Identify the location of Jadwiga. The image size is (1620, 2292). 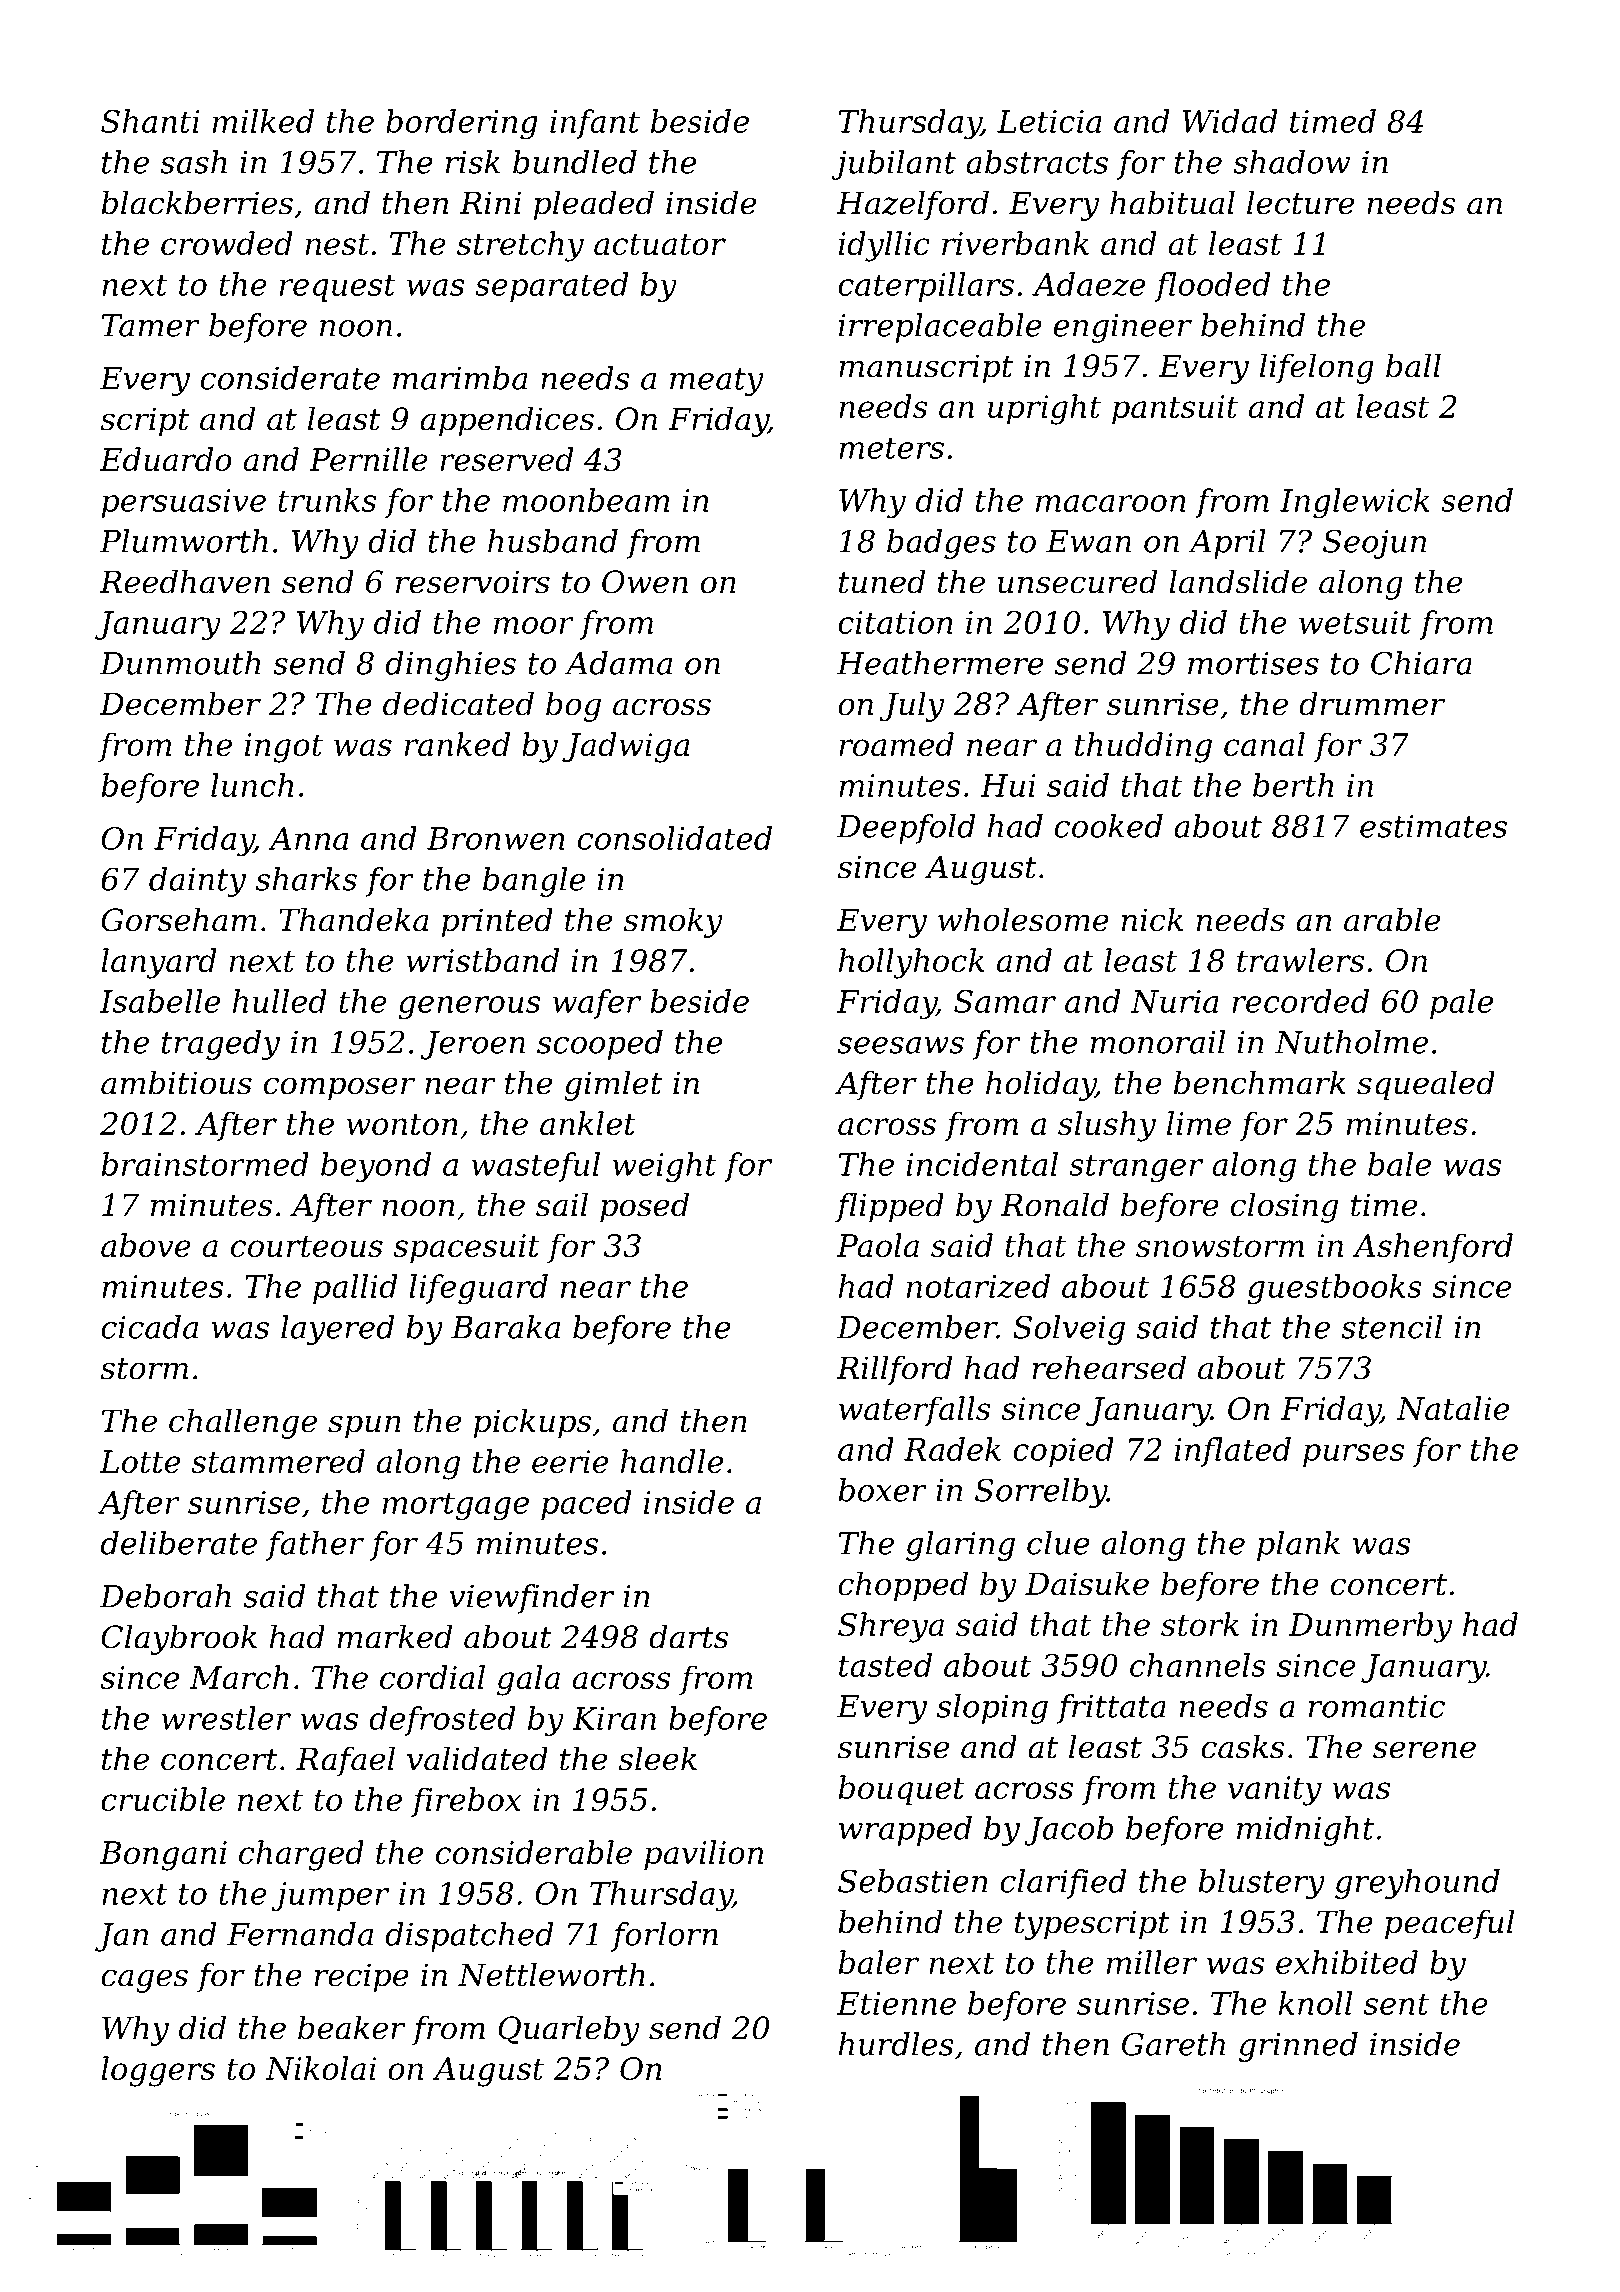
(626, 747).
